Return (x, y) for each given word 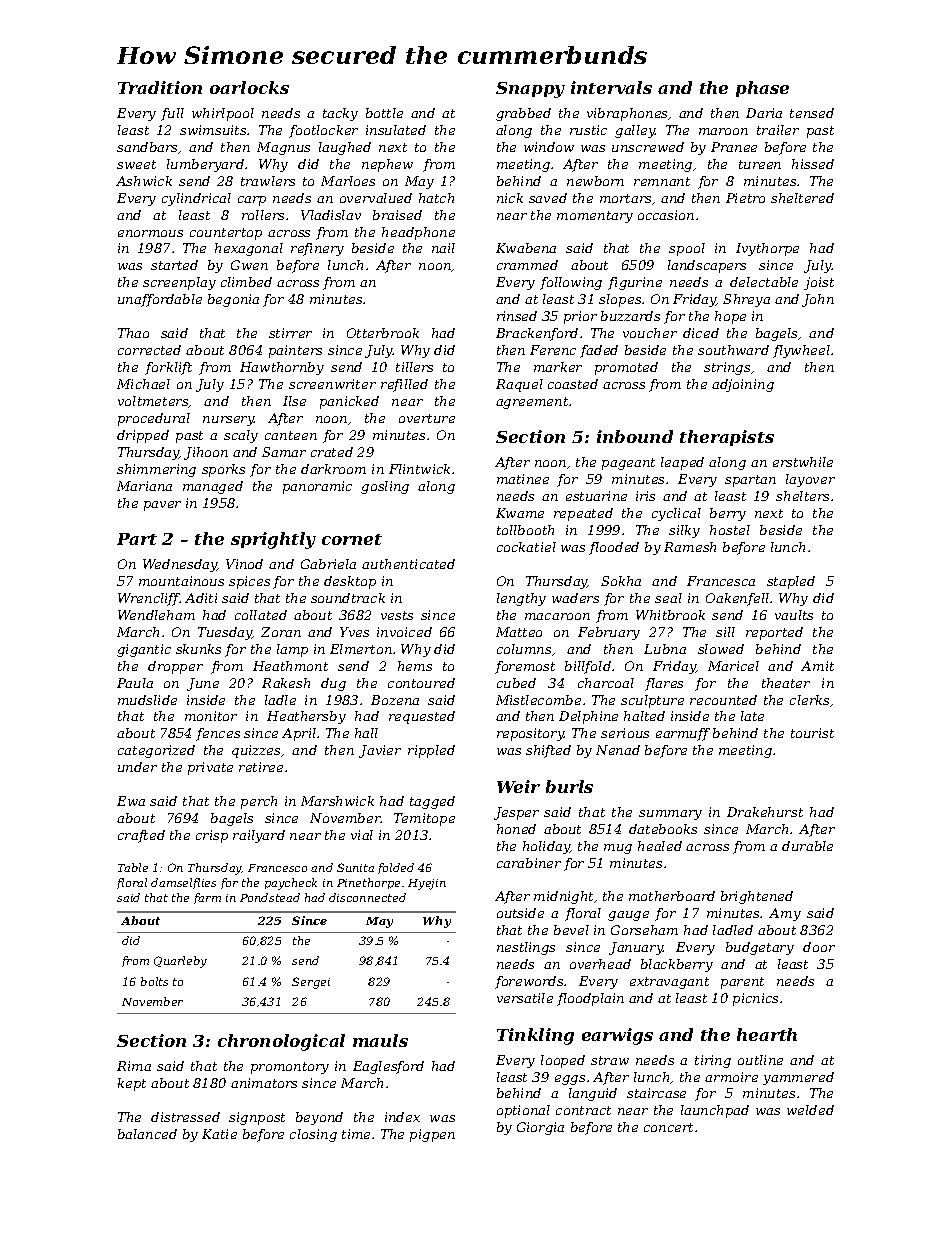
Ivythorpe (767, 249)
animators (264, 1083)
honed (516, 829)
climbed (246, 282)
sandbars (147, 147)
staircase (656, 1093)
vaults (794, 615)
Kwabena (526, 248)
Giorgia (540, 1128)
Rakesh (286, 683)
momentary (595, 217)
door (819, 947)
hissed (813, 164)
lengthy (521, 599)
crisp (212, 836)
